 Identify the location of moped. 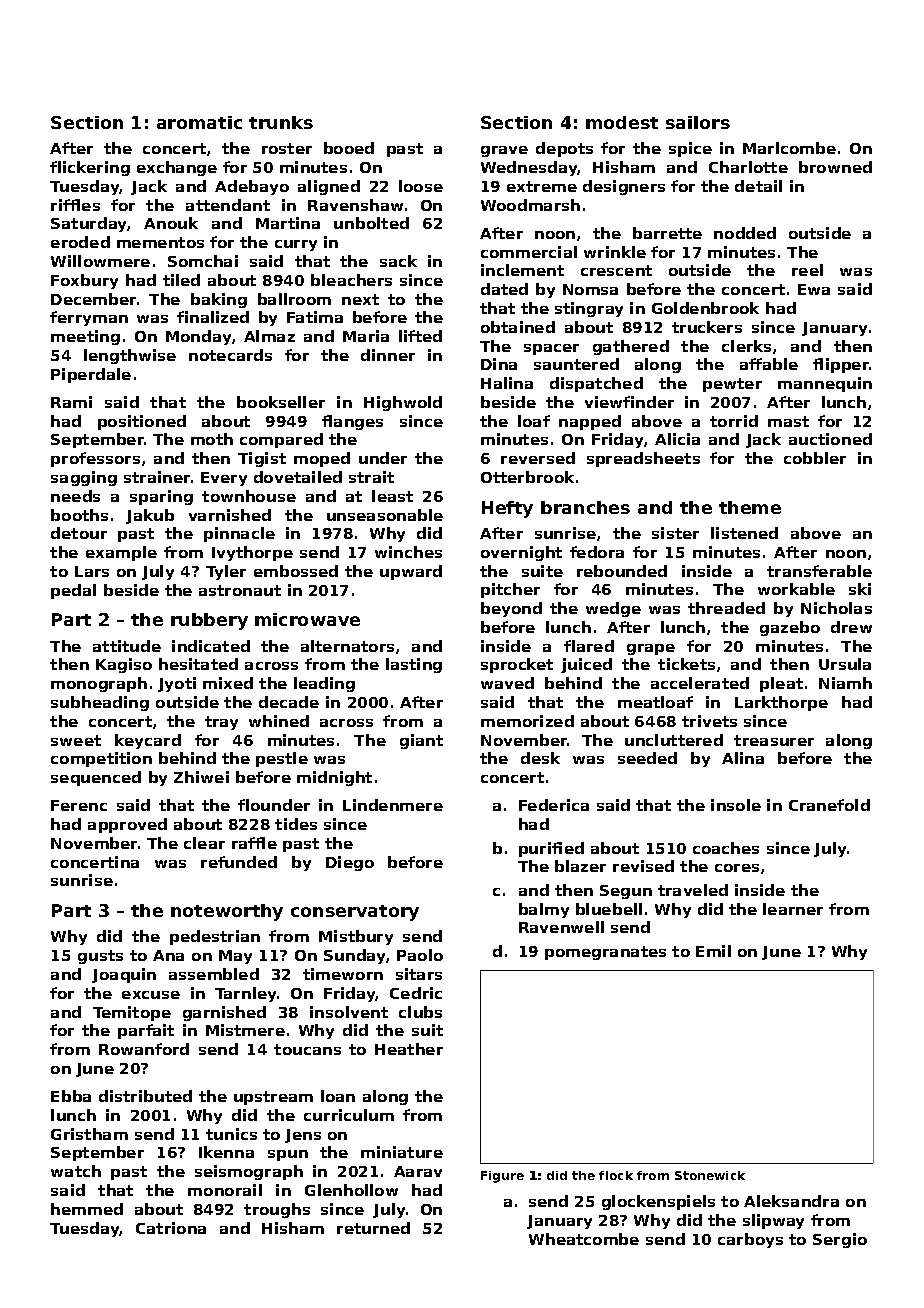
(322, 459).
